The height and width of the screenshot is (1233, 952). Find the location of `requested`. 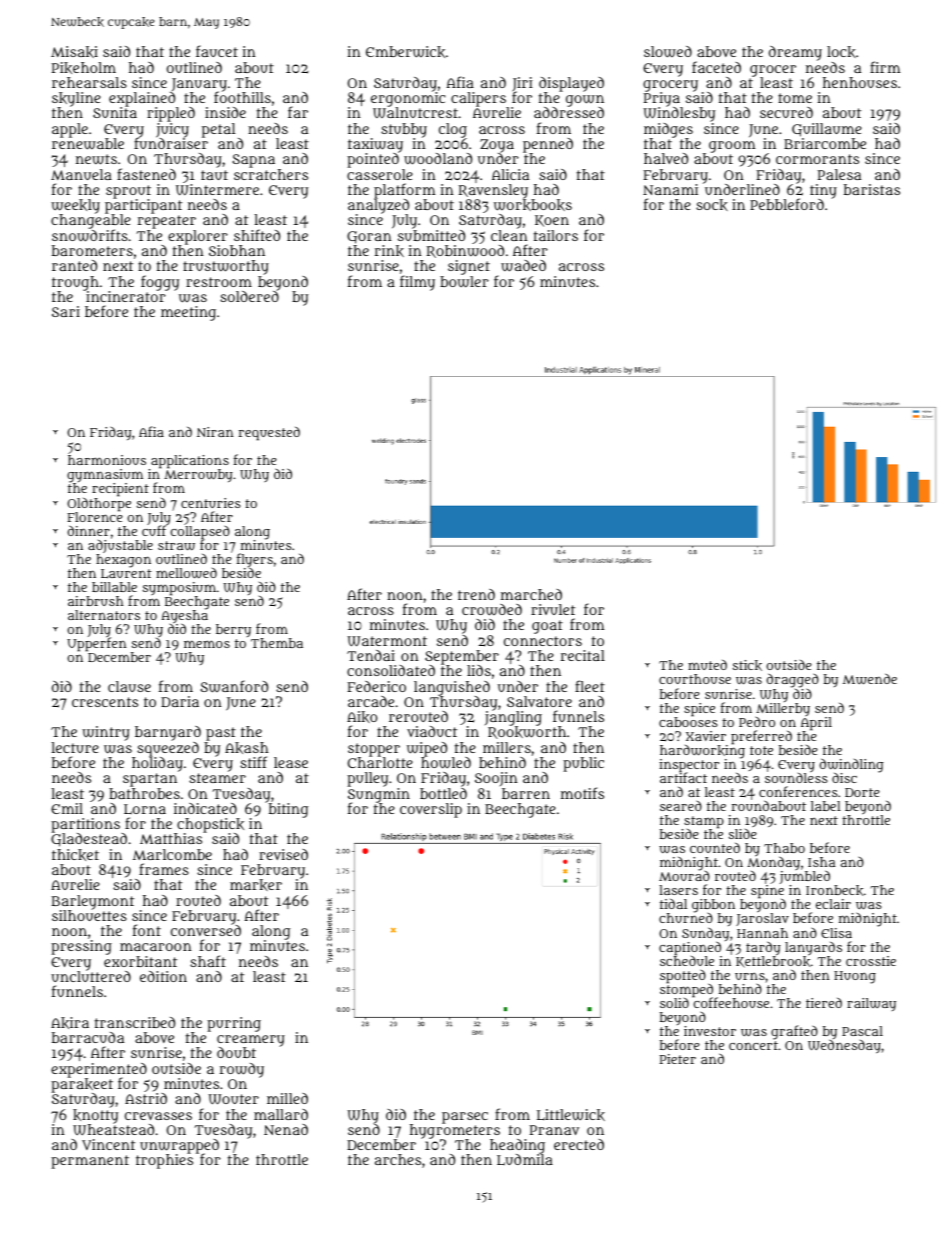

requested is located at coordinates (269, 434).
